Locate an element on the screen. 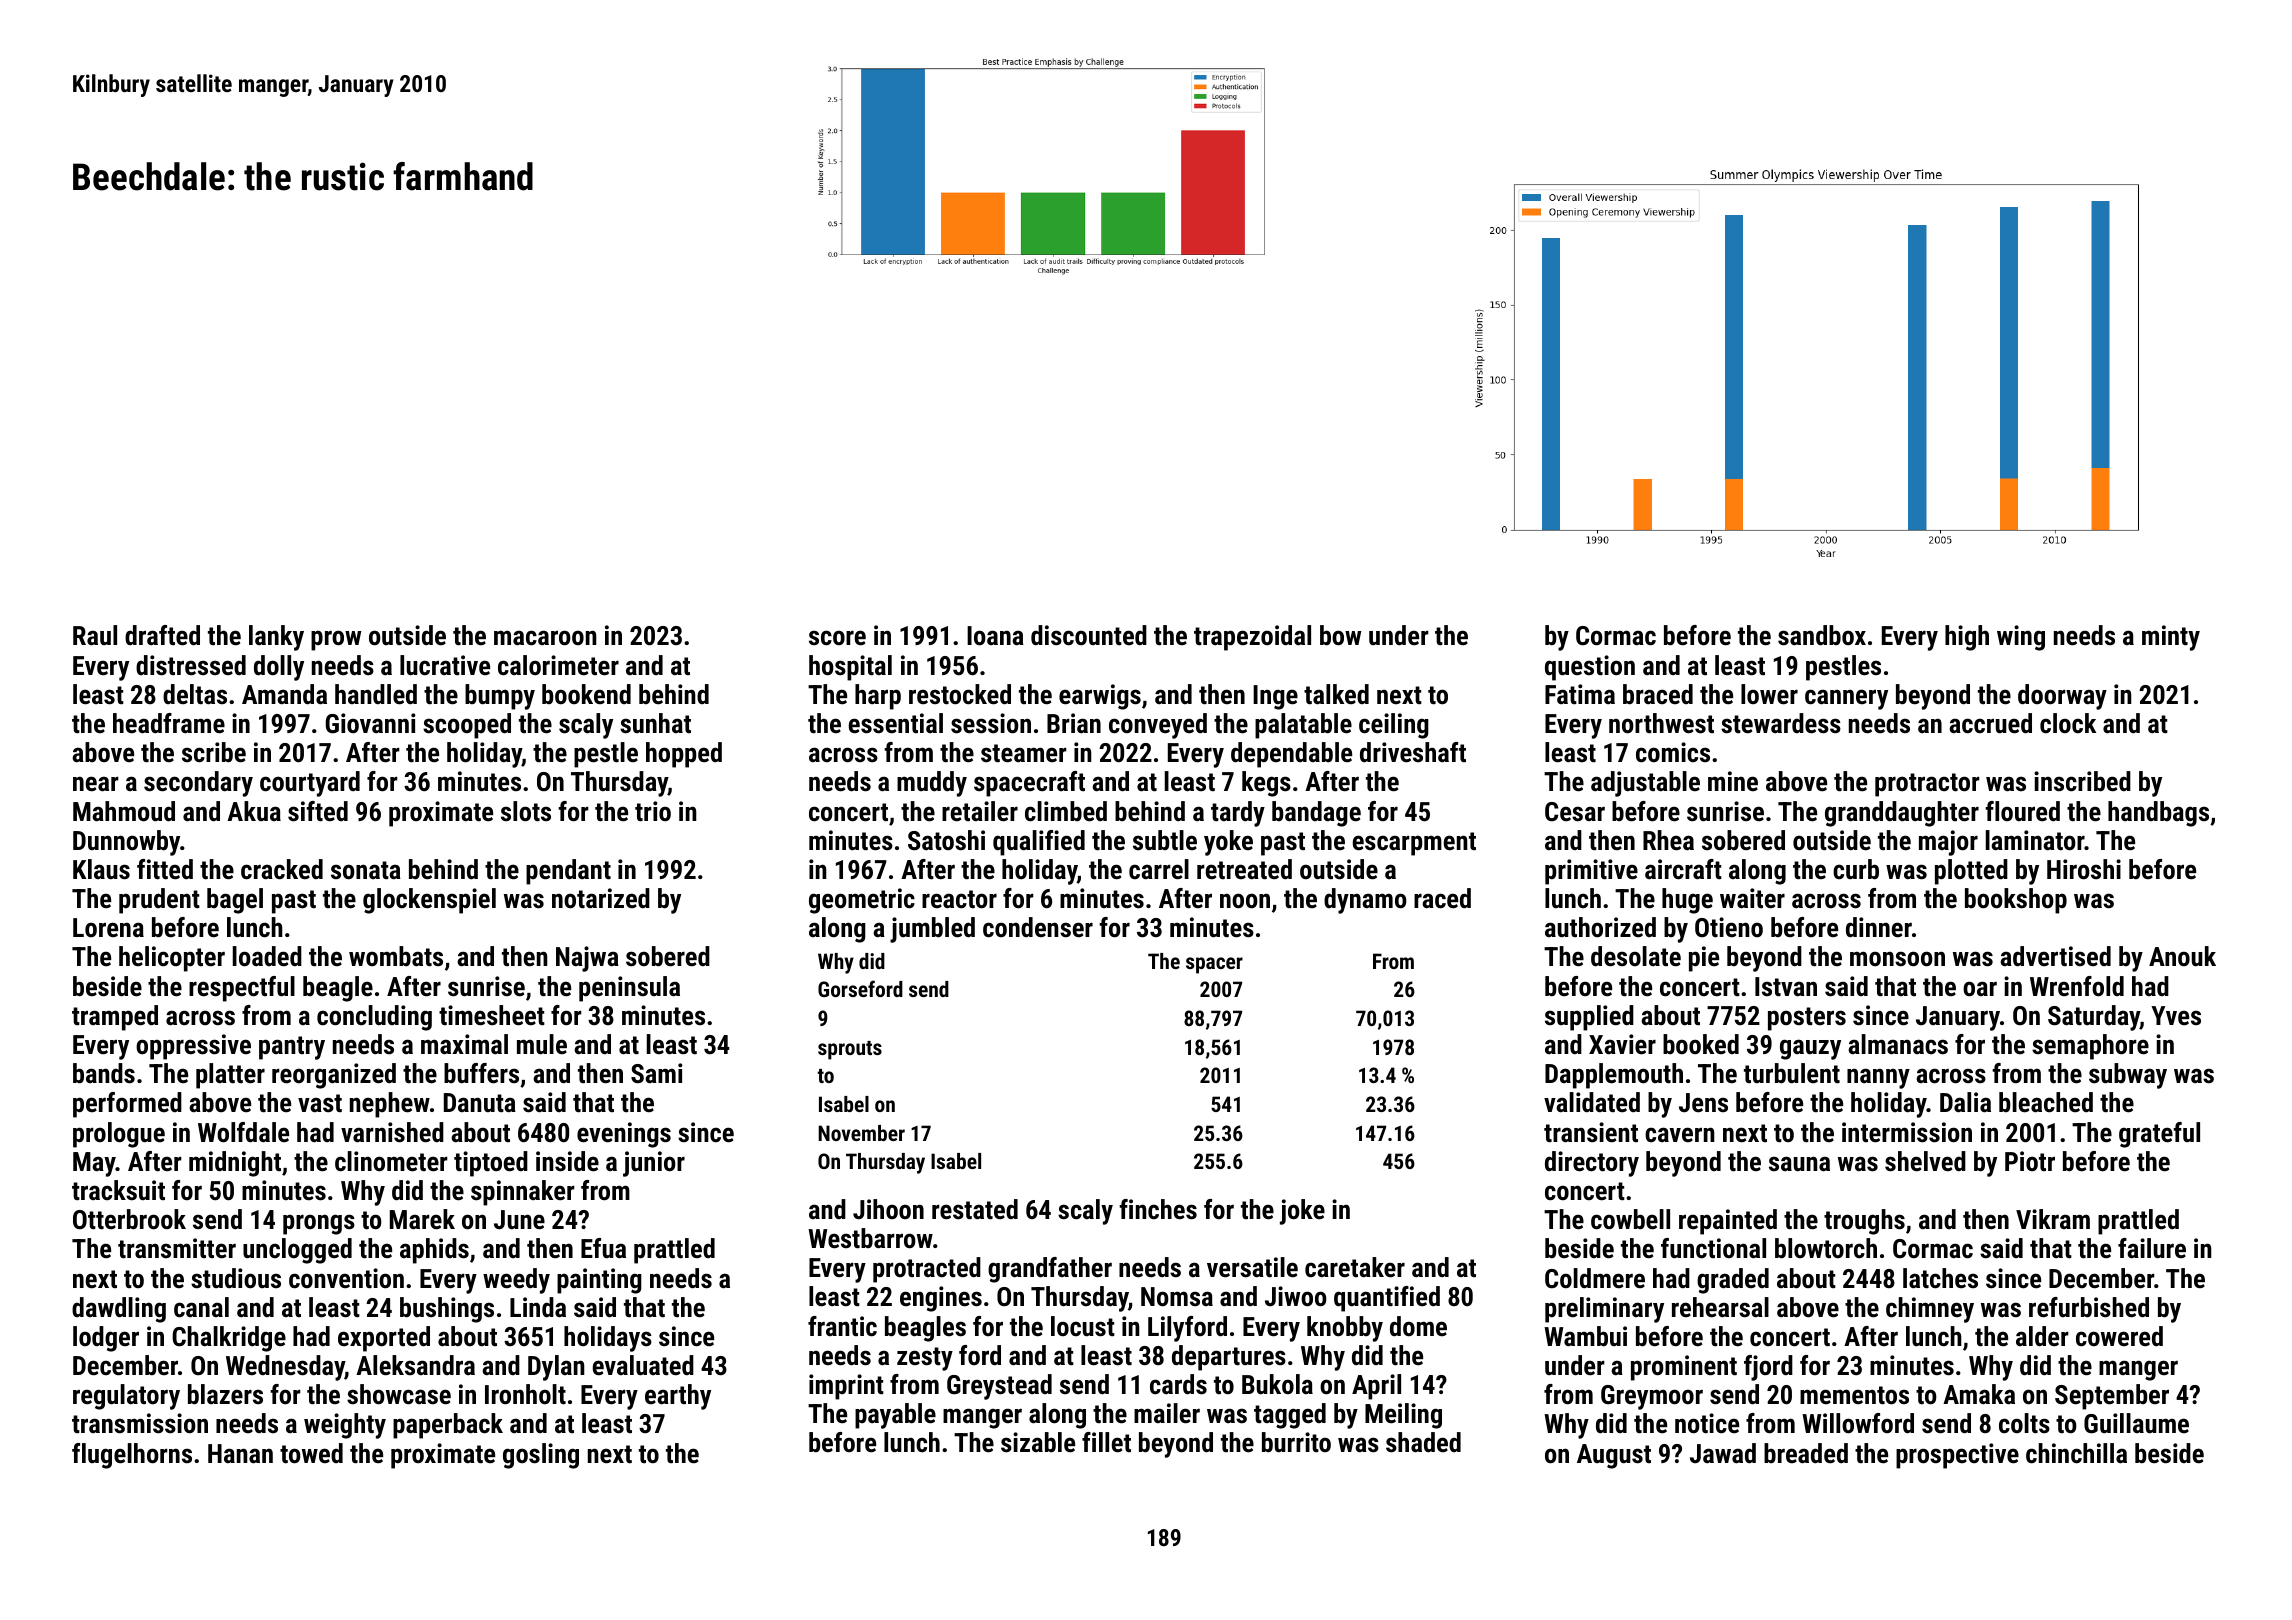 The image size is (2292, 1620). sizable is located at coordinates (1038, 1442).
